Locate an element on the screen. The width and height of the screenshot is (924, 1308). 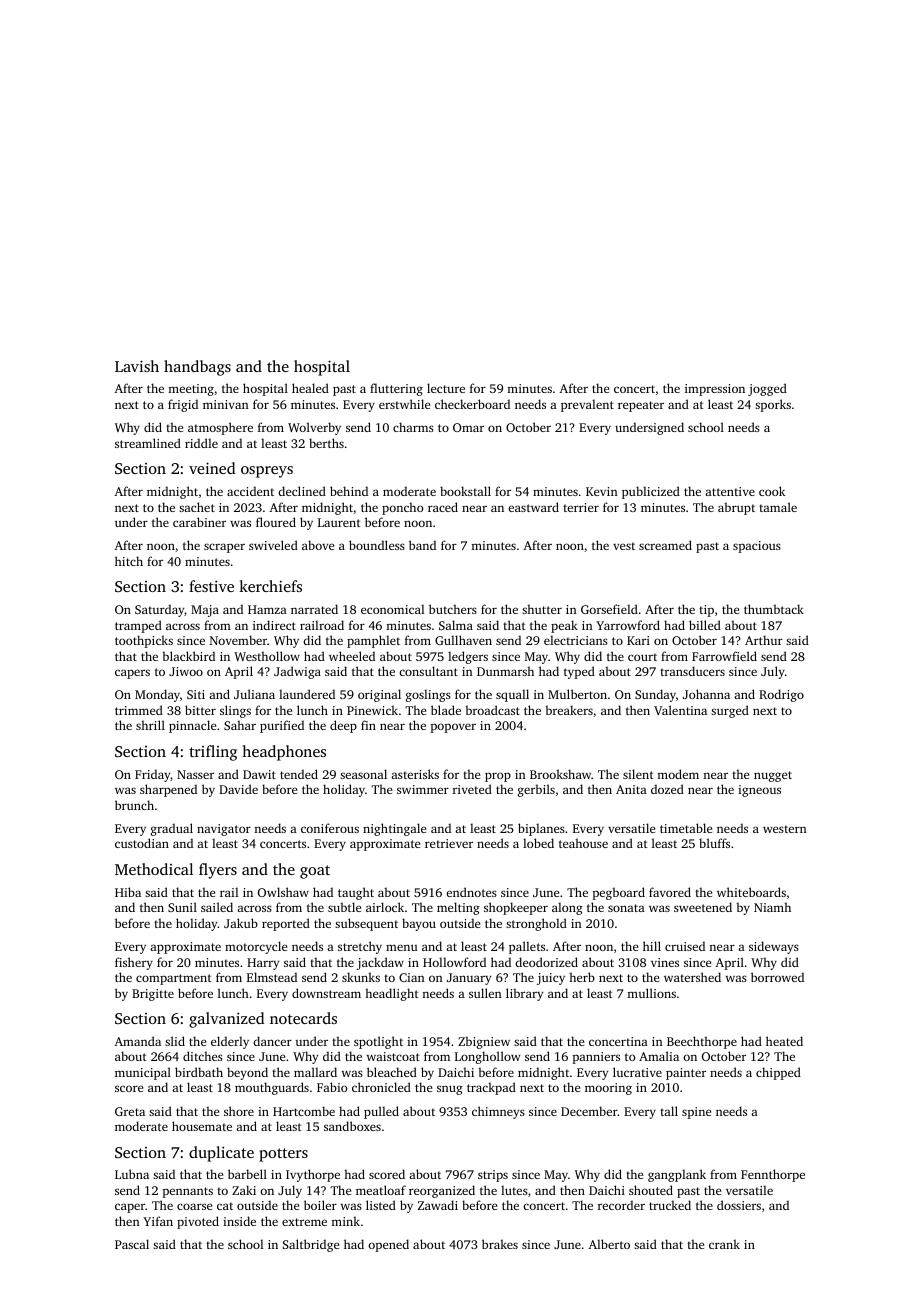
minivan is located at coordinates (226, 404).
